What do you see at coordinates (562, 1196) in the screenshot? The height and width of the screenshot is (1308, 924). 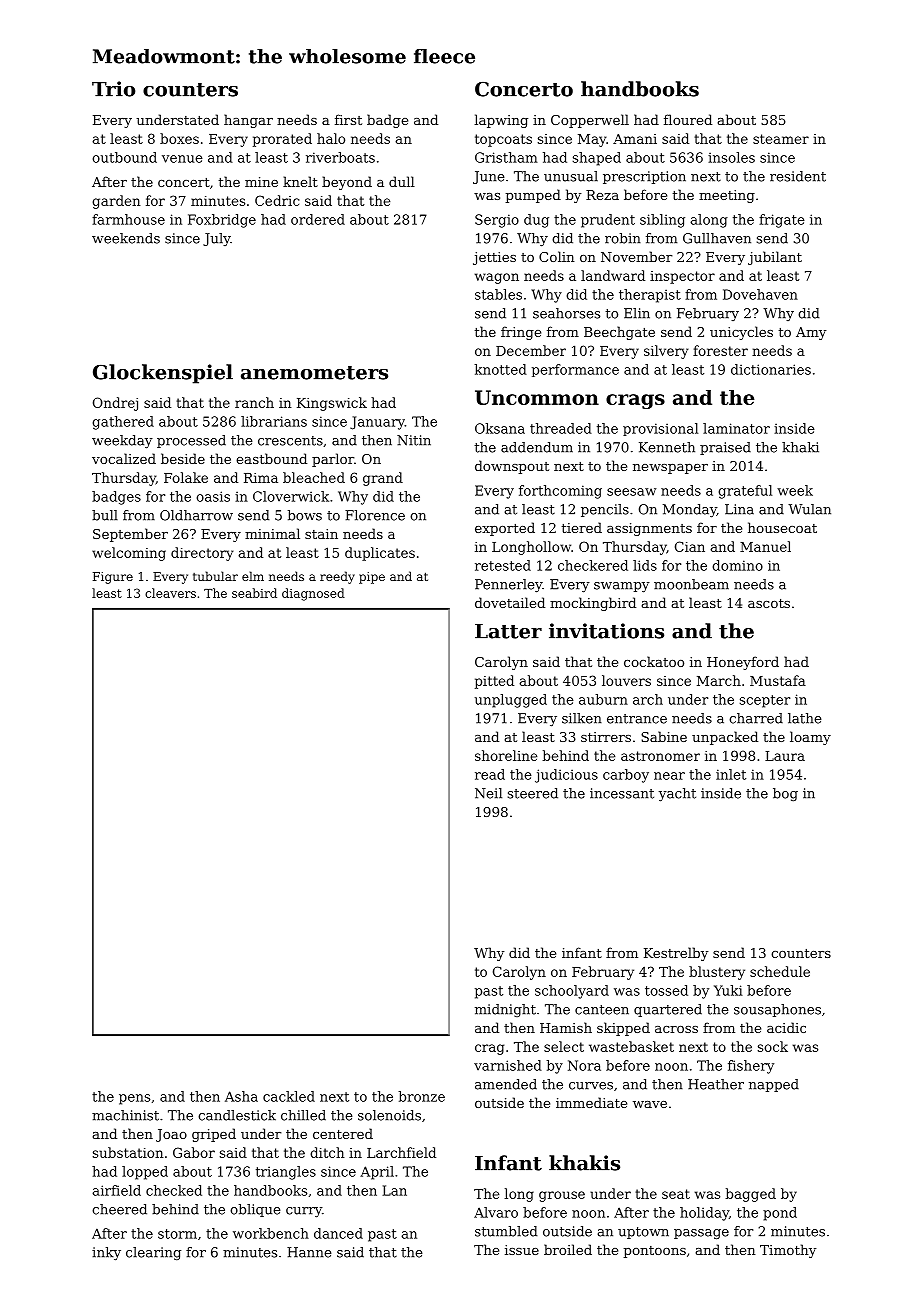 I see `grouse` at bounding box center [562, 1196].
